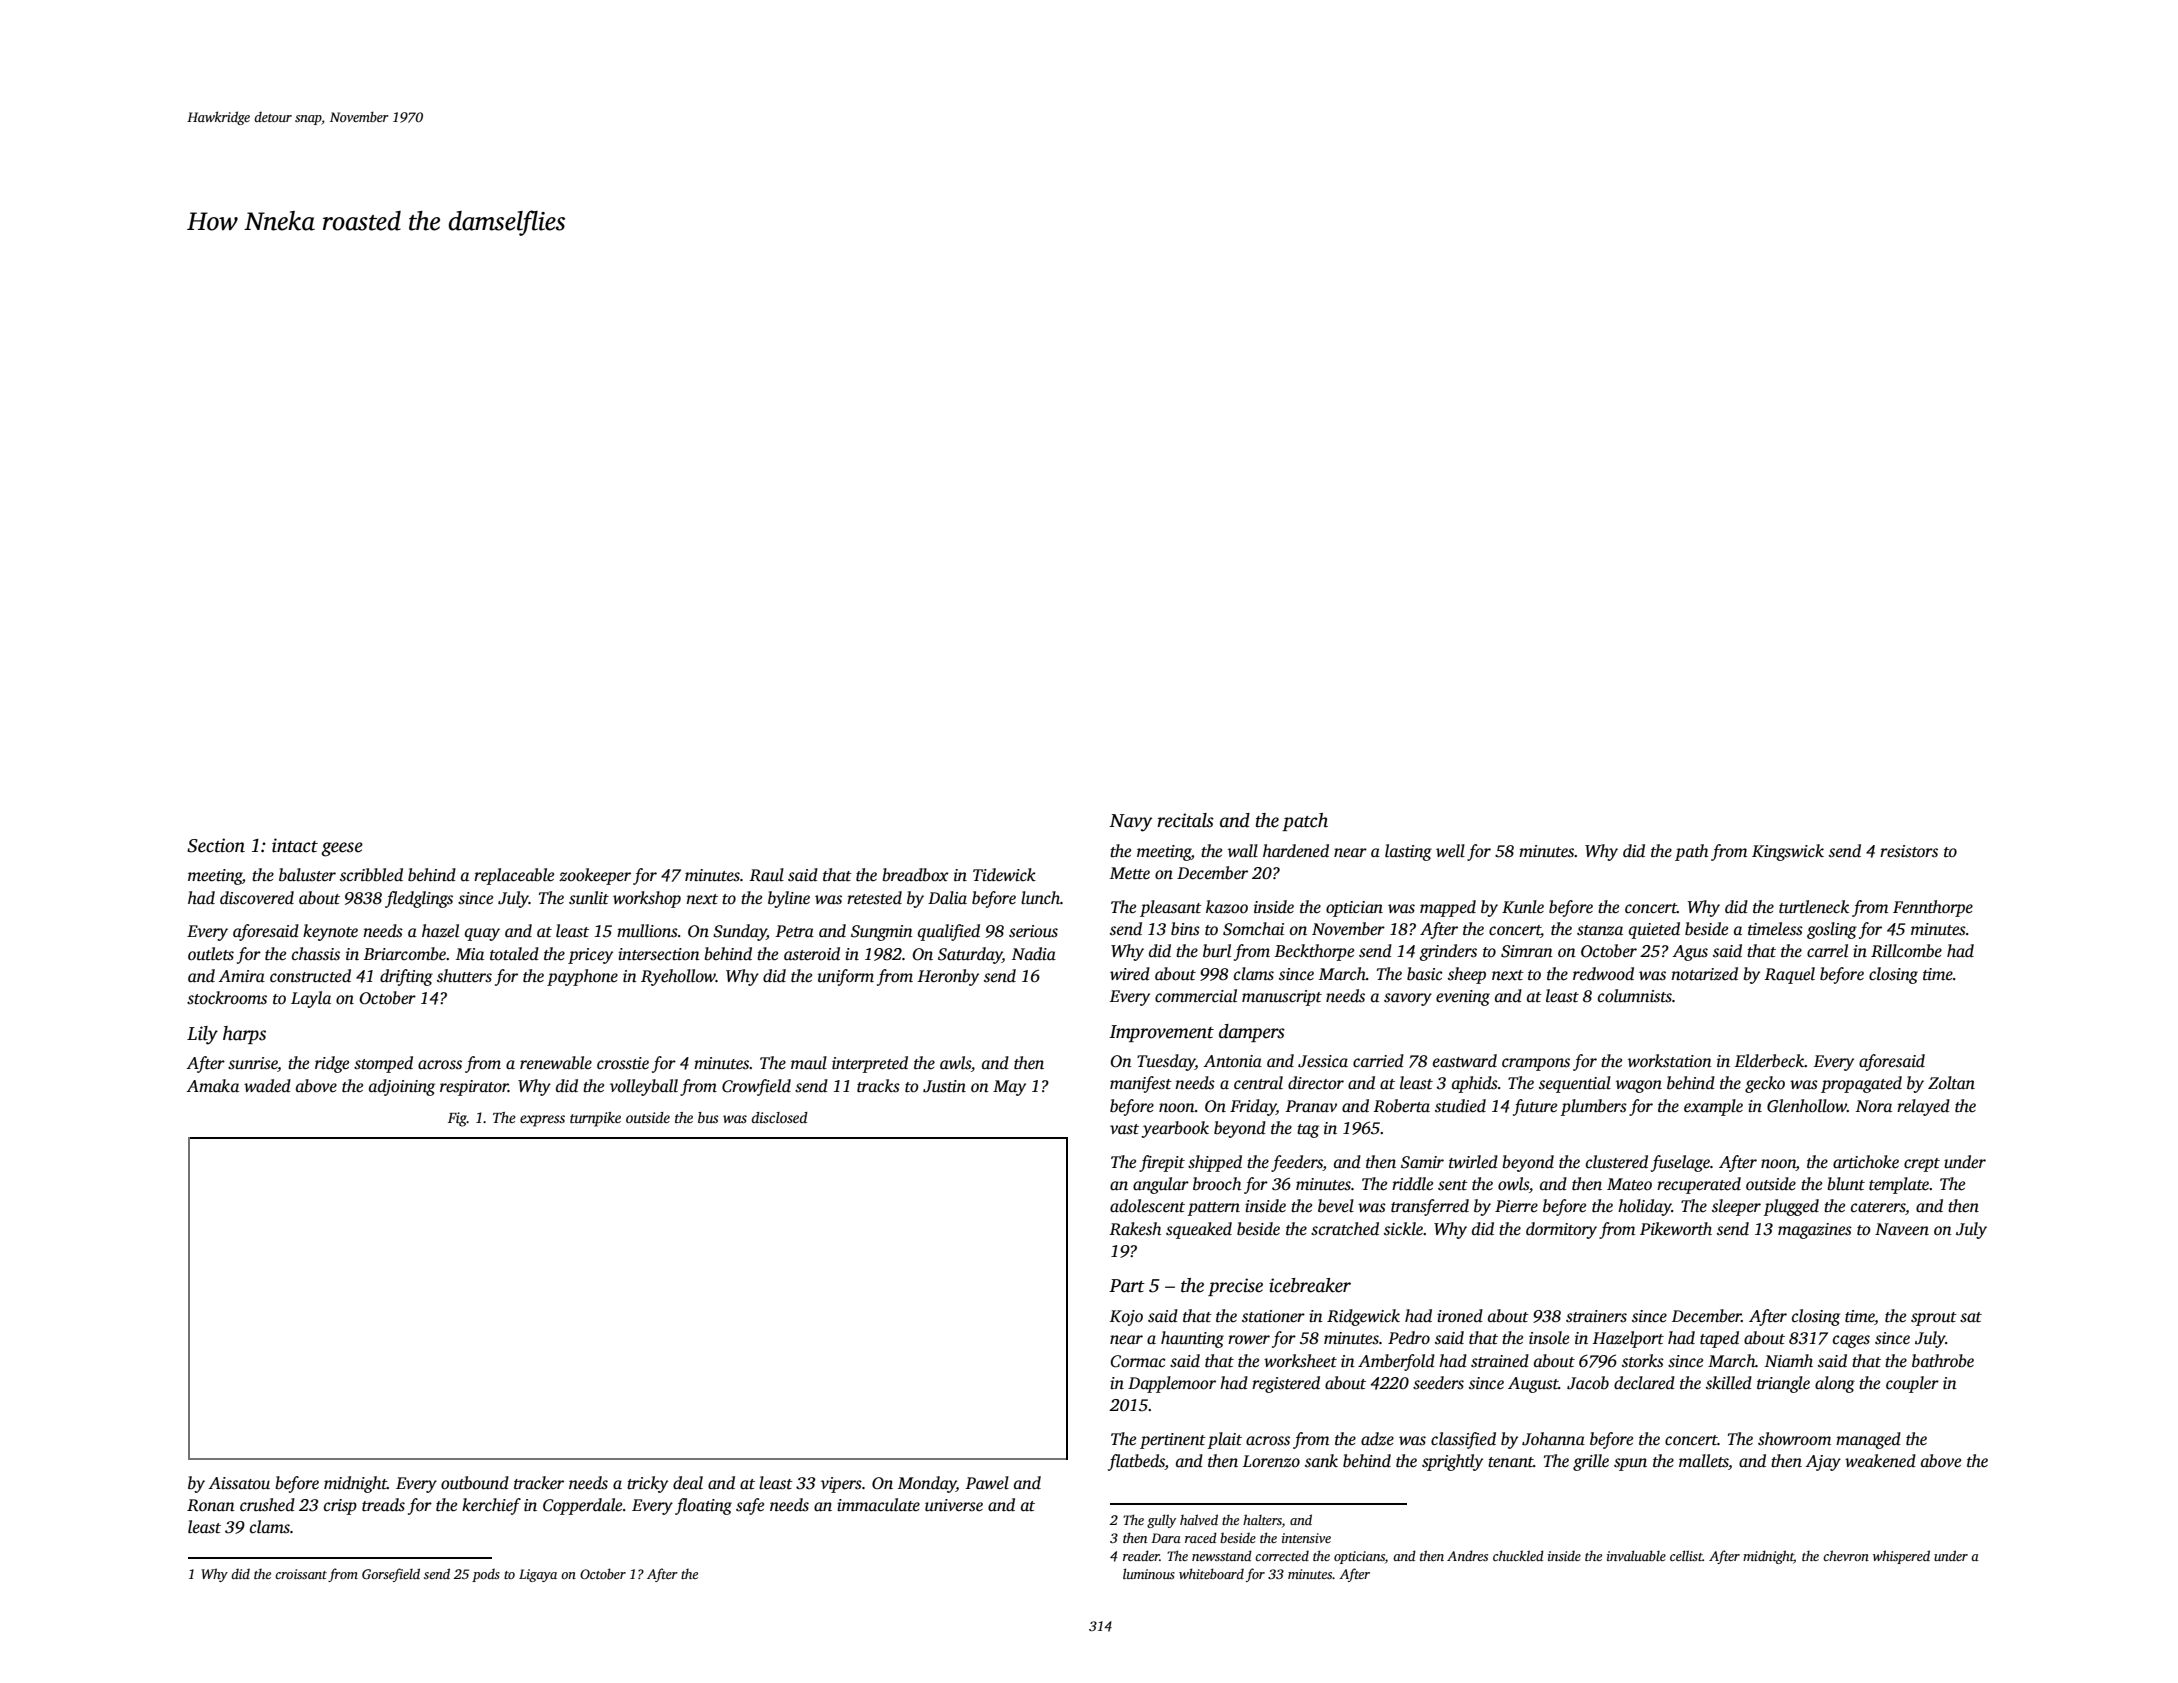 This image has width=2178, height=1683. What do you see at coordinates (464, 976) in the image?
I see `shutters` at bounding box center [464, 976].
